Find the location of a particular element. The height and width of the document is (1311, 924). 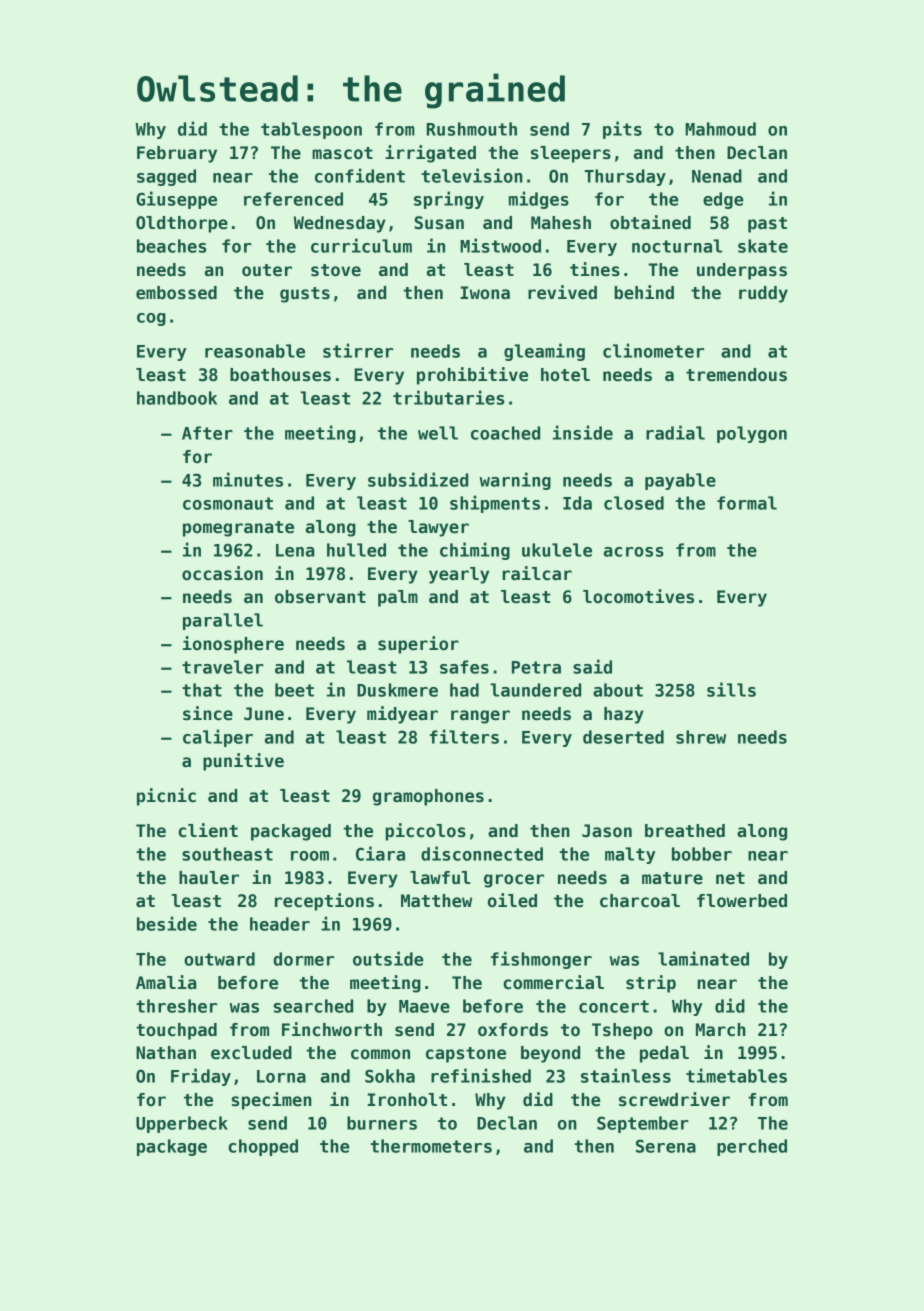

picnic is located at coordinates (166, 797).
